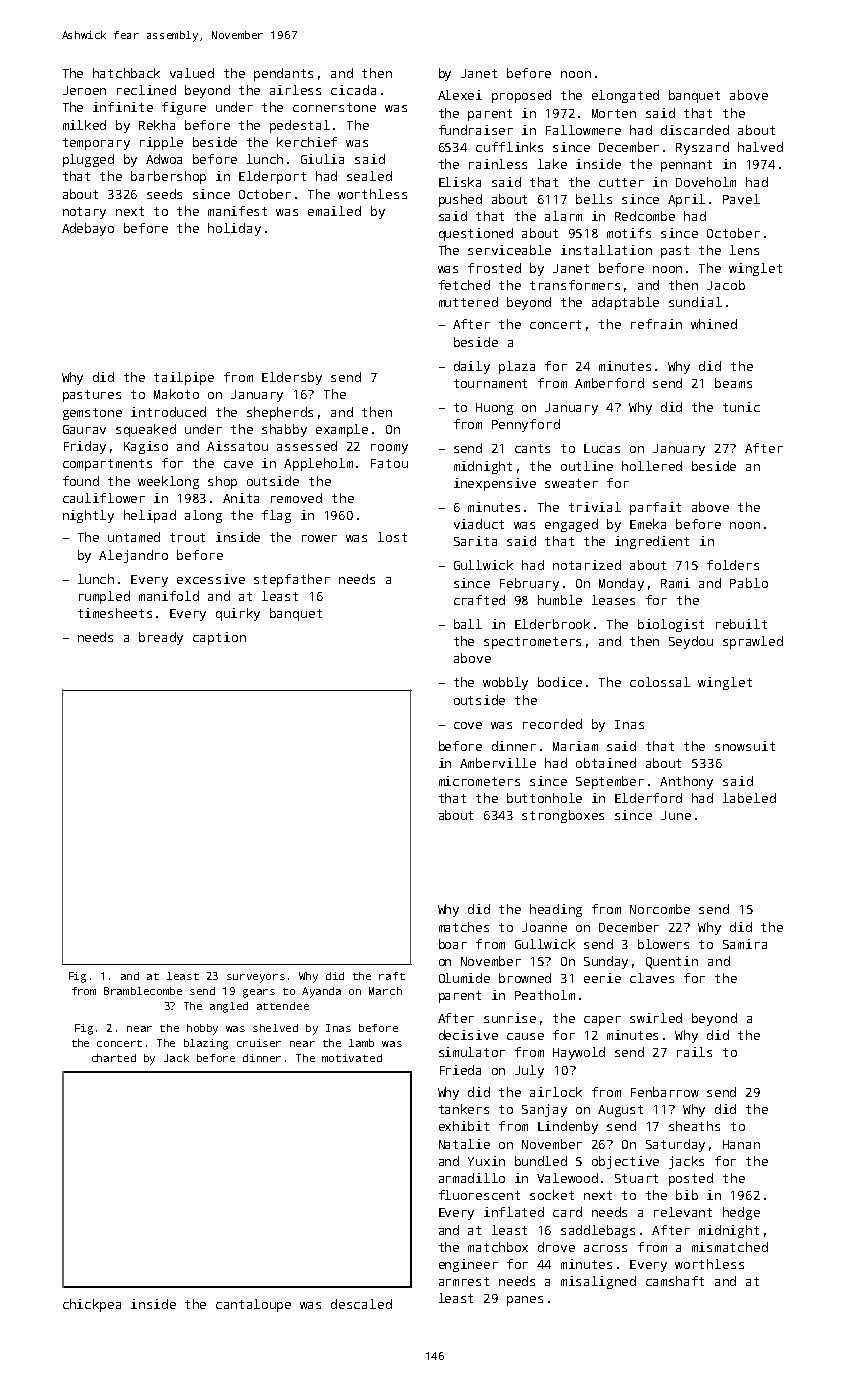 Image resolution: width=849 pixels, height=1400 pixels. Describe the element at coordinates (652, 978) in the screenshot. I see `claves` at that location.
